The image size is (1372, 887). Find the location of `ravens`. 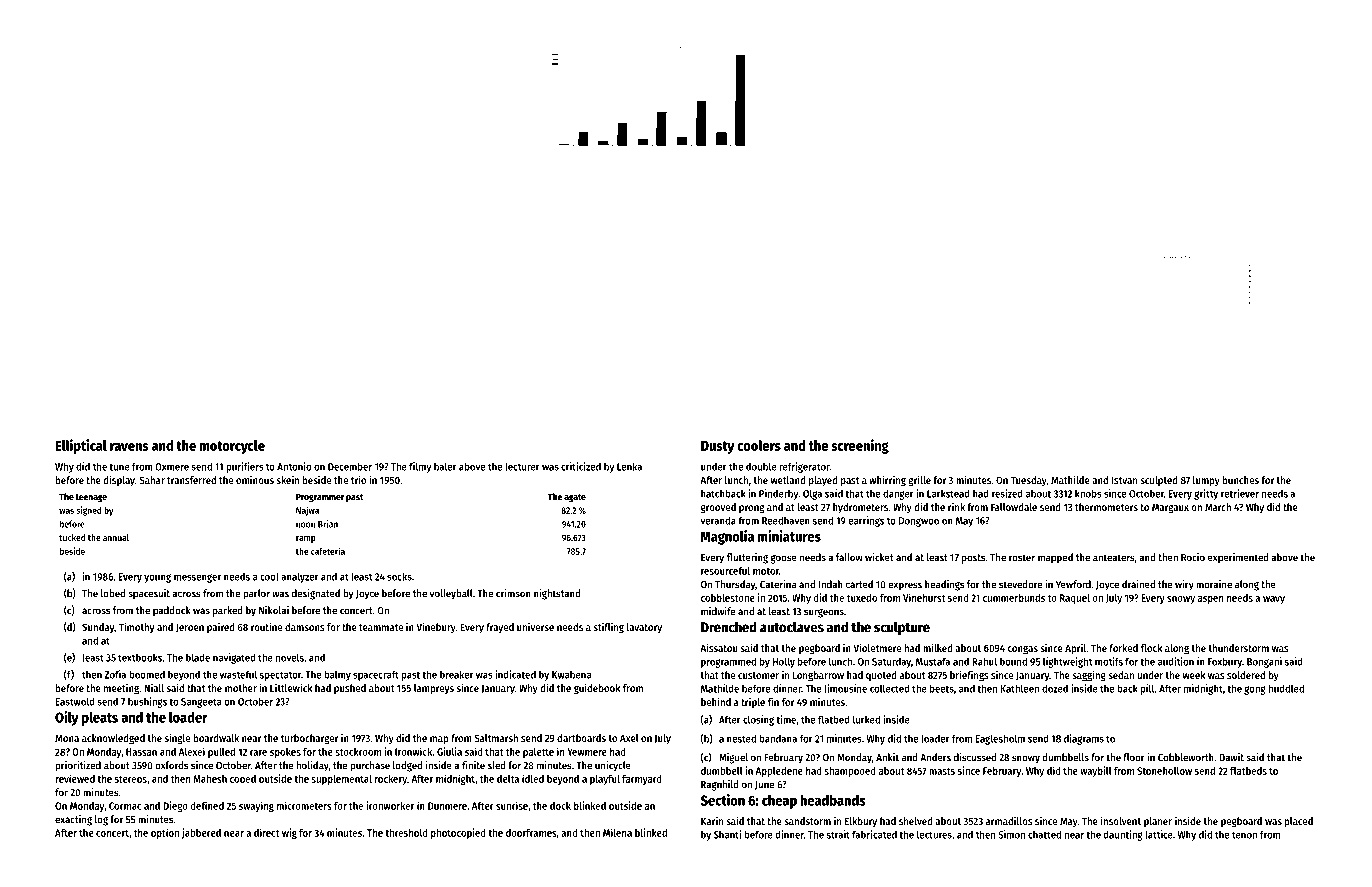

ravens is located at coordinates (129, 447).
